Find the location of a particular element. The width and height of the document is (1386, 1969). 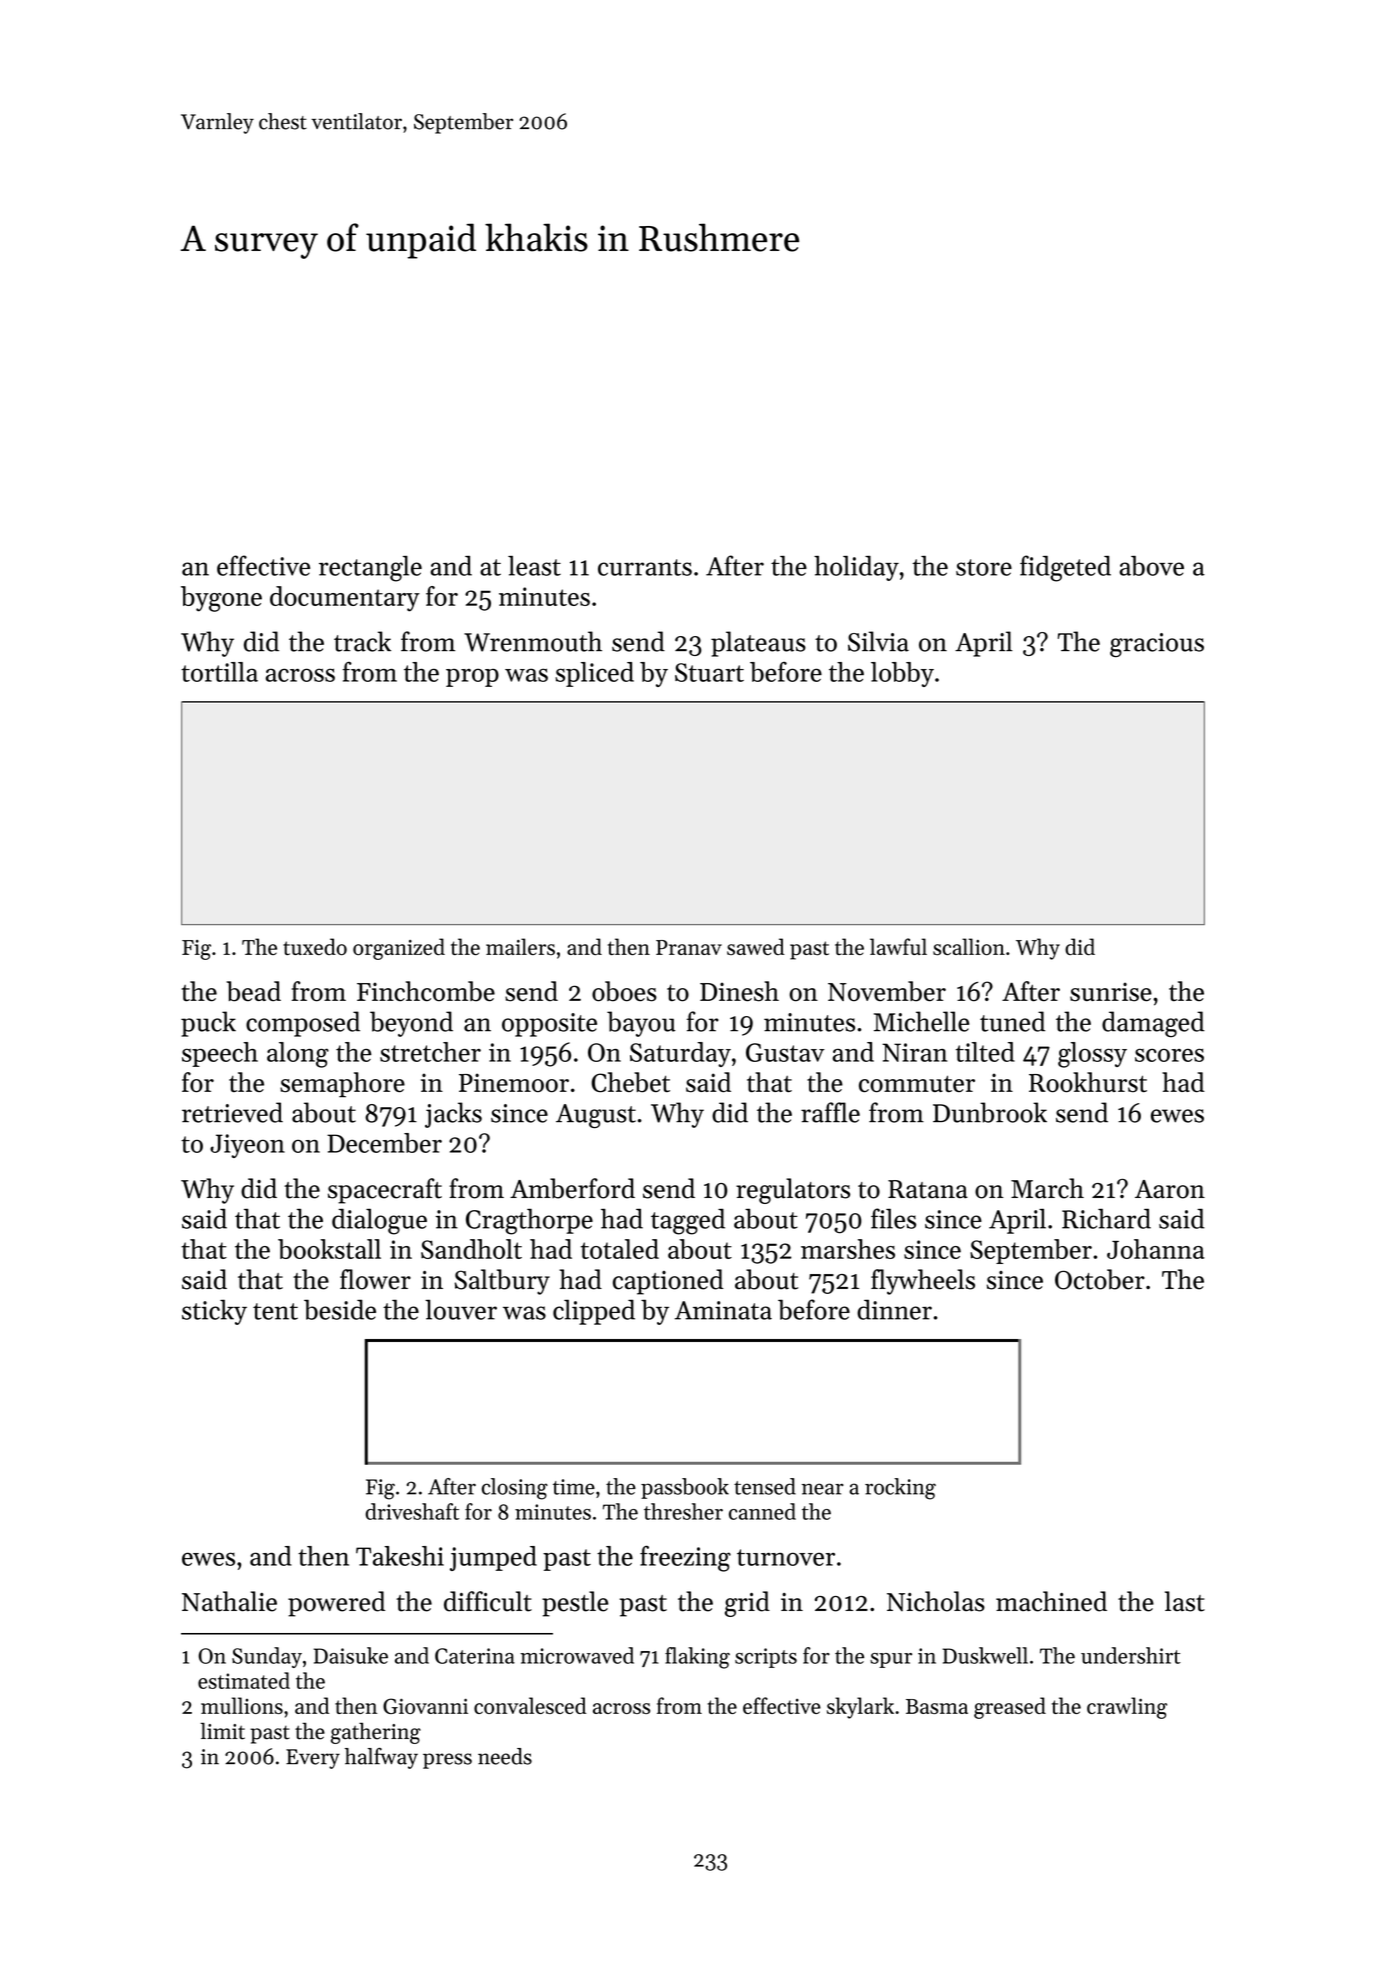

rectangle is located at coordinates (370, 569).
